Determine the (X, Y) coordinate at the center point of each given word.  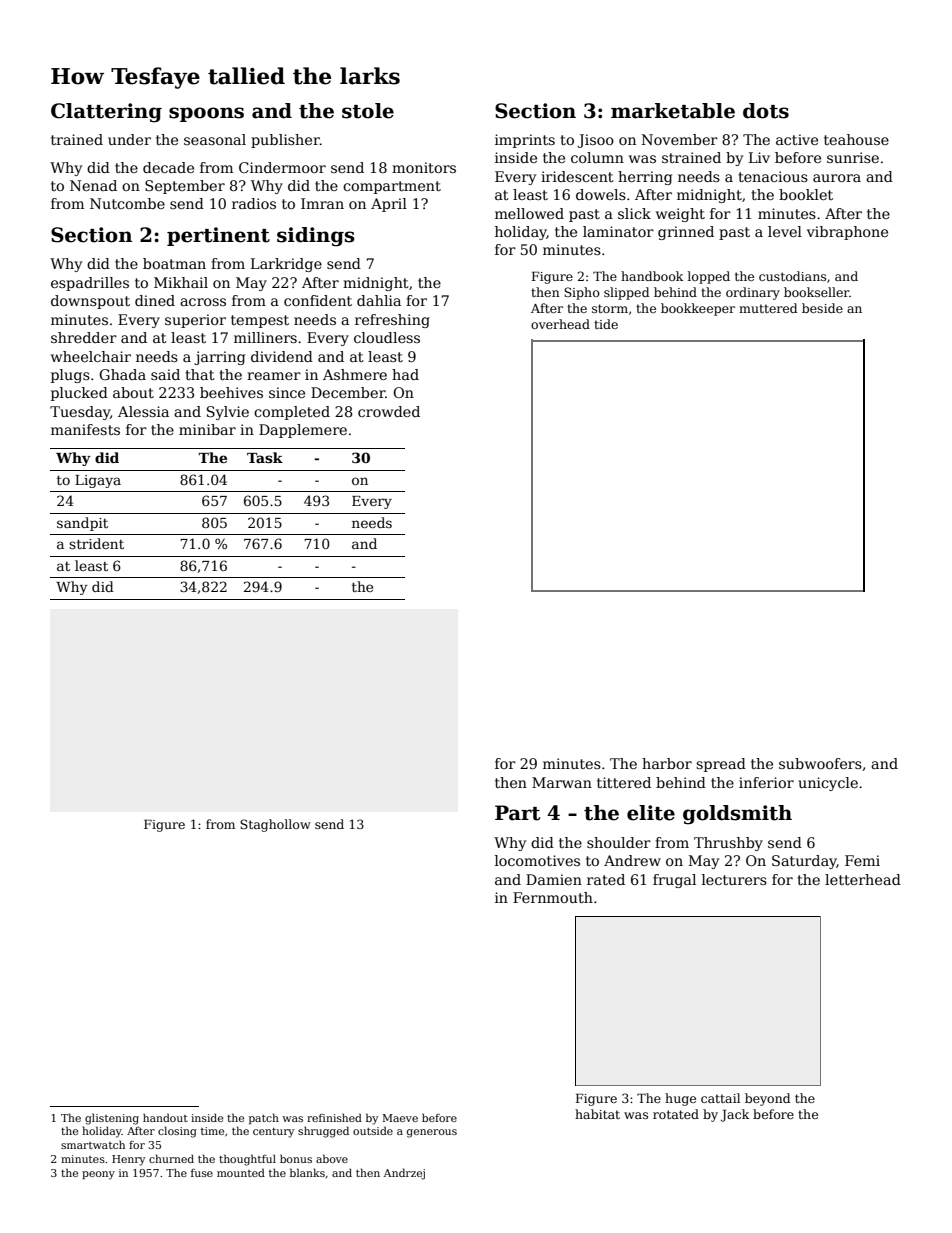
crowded (389, 411)
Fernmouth (553, 897)
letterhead (863, 879)
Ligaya (98, 481)
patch (264, 1118)
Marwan (562, 782)
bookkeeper (698, 309)
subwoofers (820, 763)
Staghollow (275, 825)
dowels (601, 194)
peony (98, 1175)
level (785, 231)
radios (254, 203)
